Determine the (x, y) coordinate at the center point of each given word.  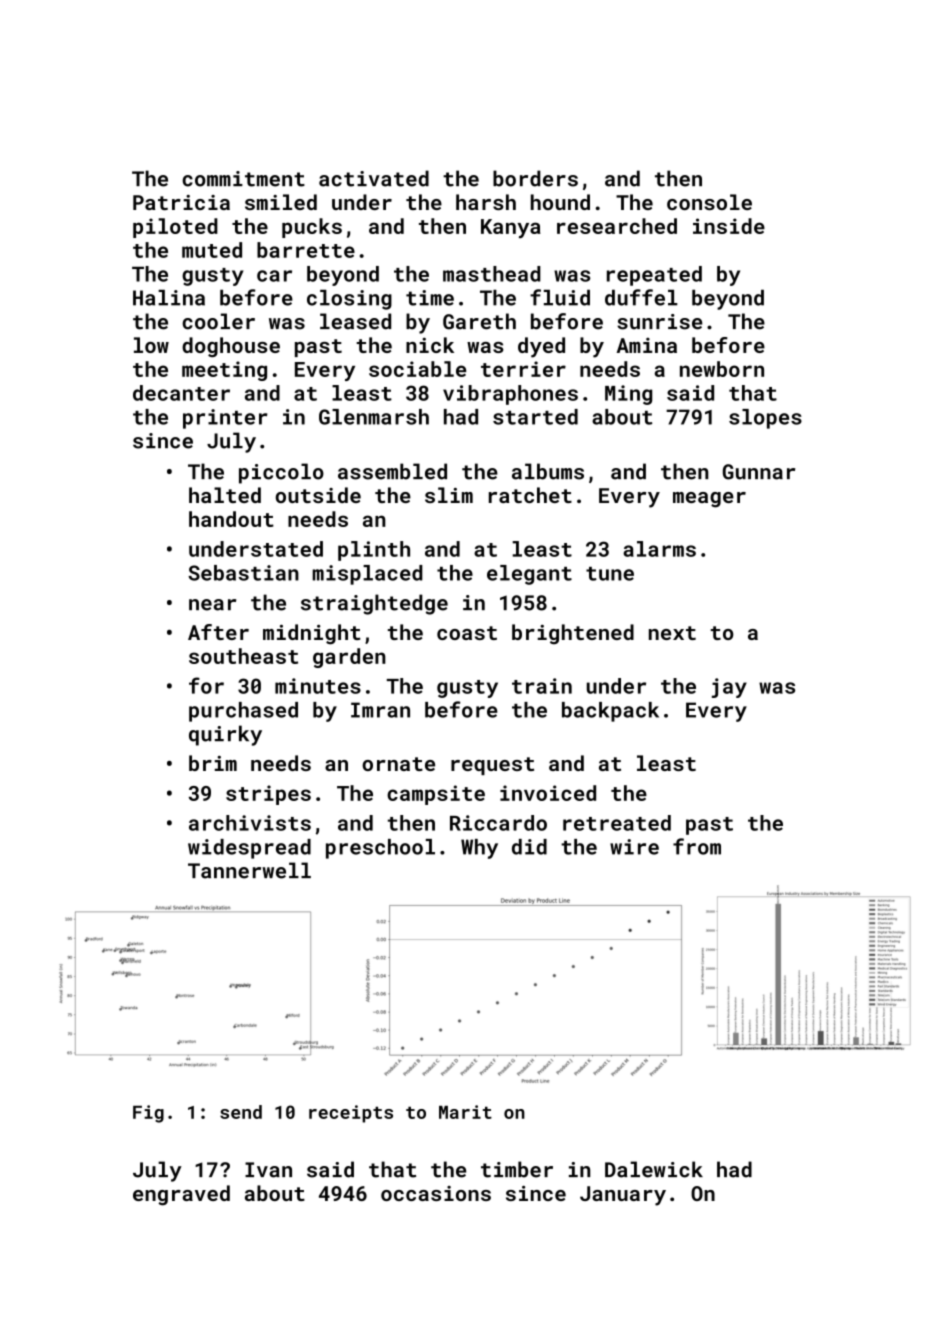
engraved (181, 1195)
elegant (529, 575)
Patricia (181, 202)
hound (560, 202)
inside (729, 226)
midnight (311, 634)
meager (709, 500)
